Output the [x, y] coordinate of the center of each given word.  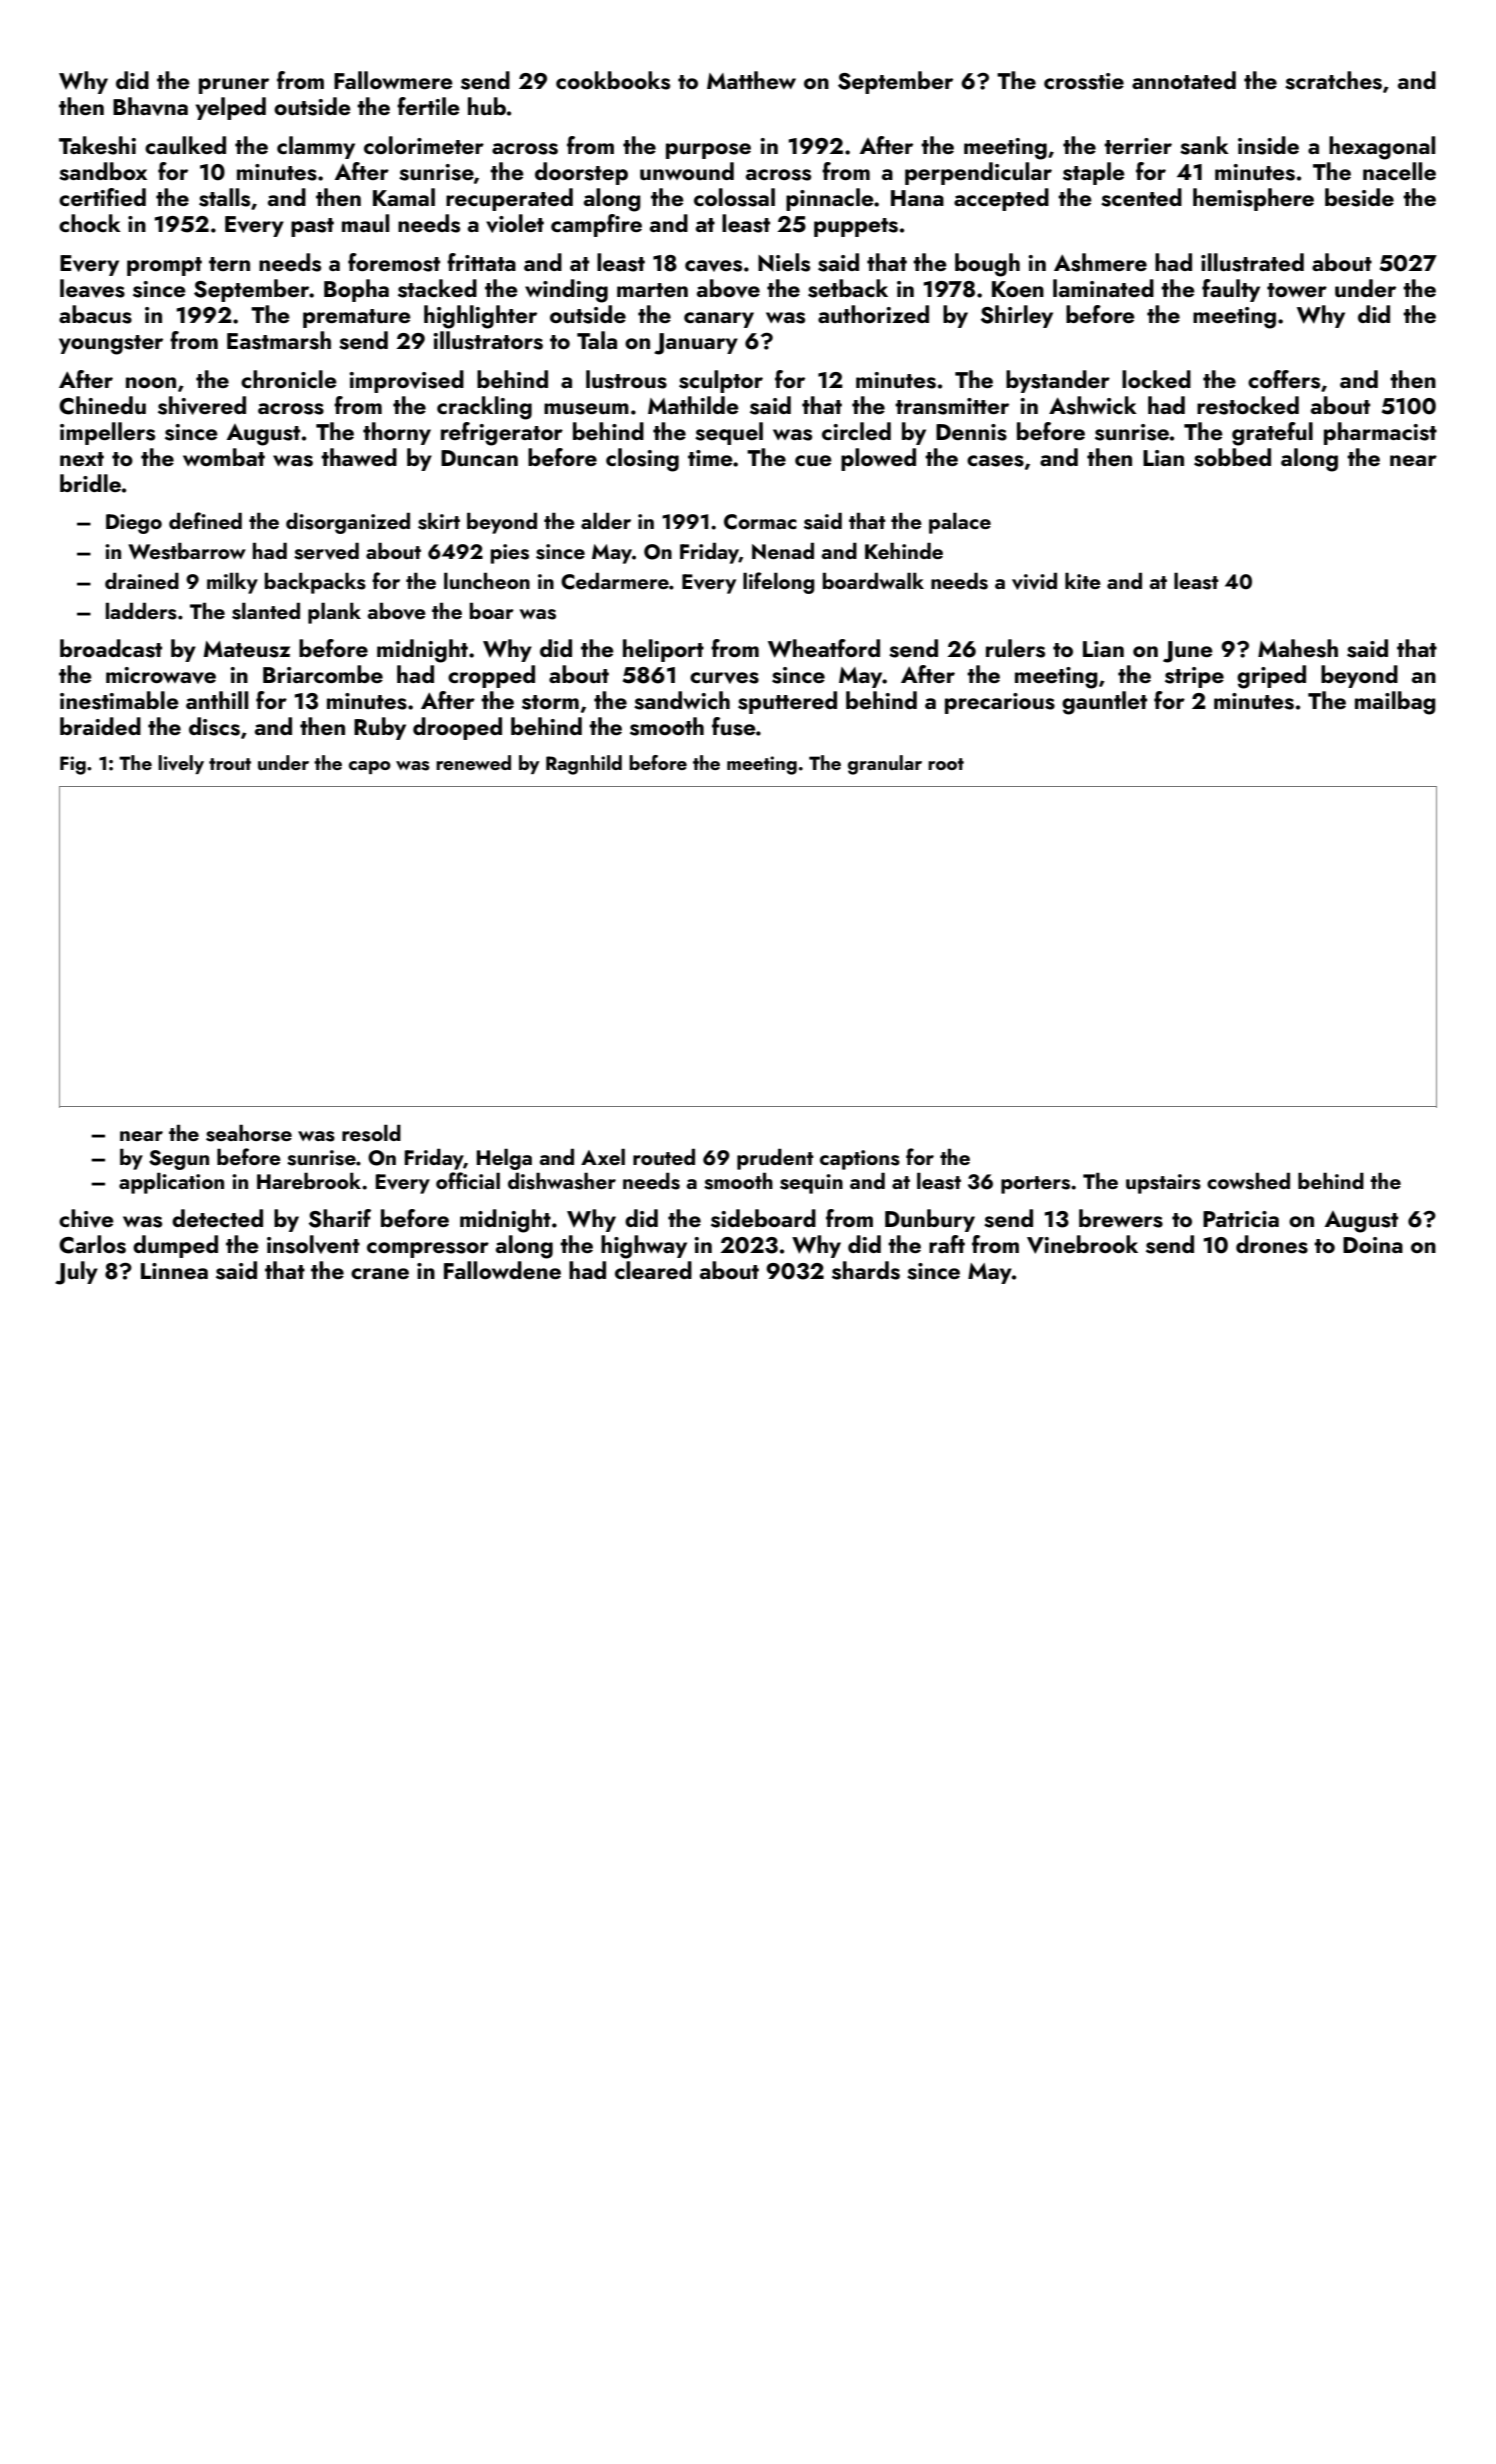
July [76, 1273]
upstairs [1163, 1184]
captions [860, 1160]
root [946, 764]
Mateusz [246, 649]
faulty [1231, 290]
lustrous [626, 379]
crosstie [1084, 81]
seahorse [249, 1133]
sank [1204, 145]
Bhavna [150, 106]
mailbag [1395, 703]
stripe [1194, 677]
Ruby [380, 728]
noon [151, 382]
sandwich [682, 700]
